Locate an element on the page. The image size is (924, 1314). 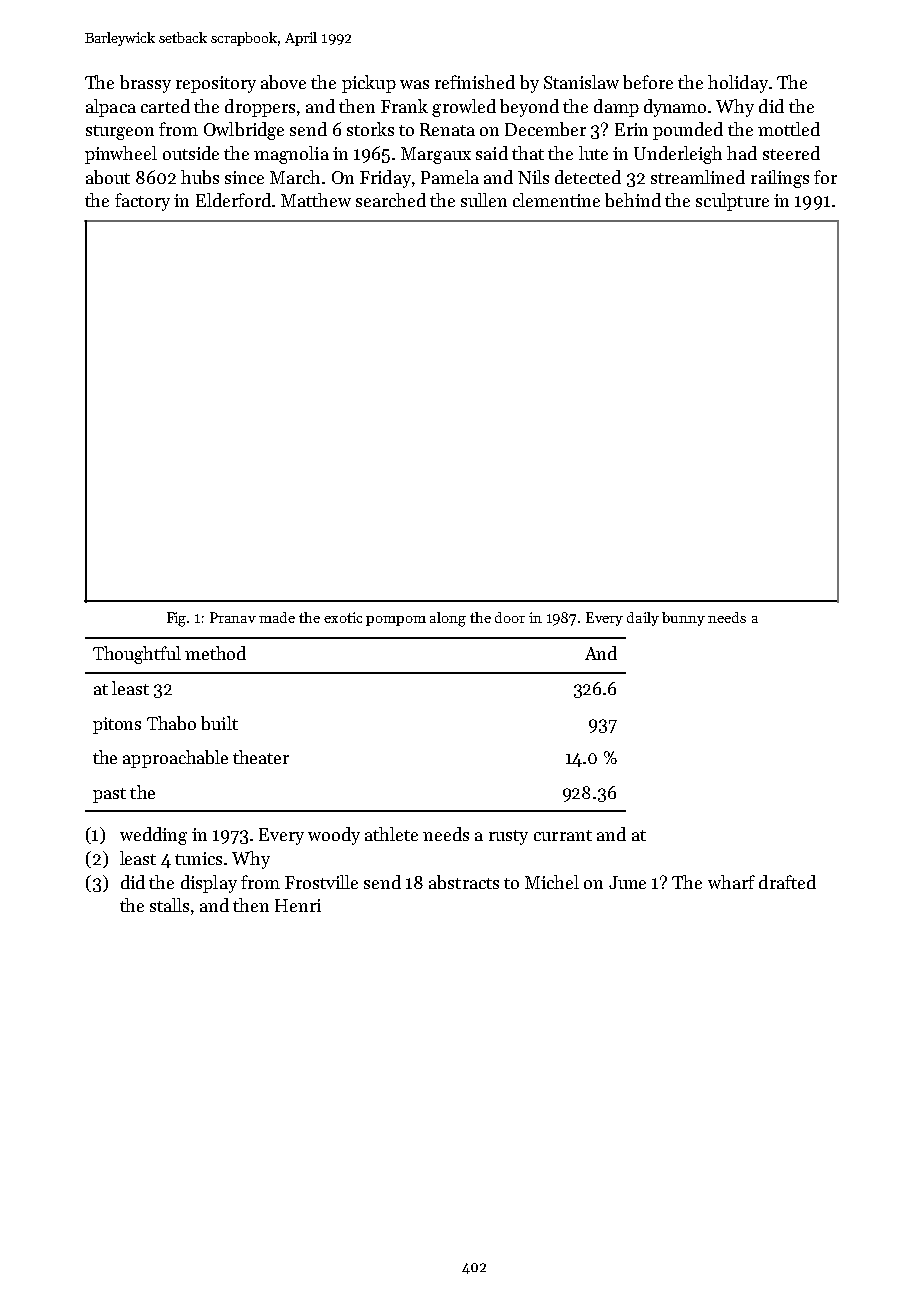
made is located at coordinates (277, 617).
